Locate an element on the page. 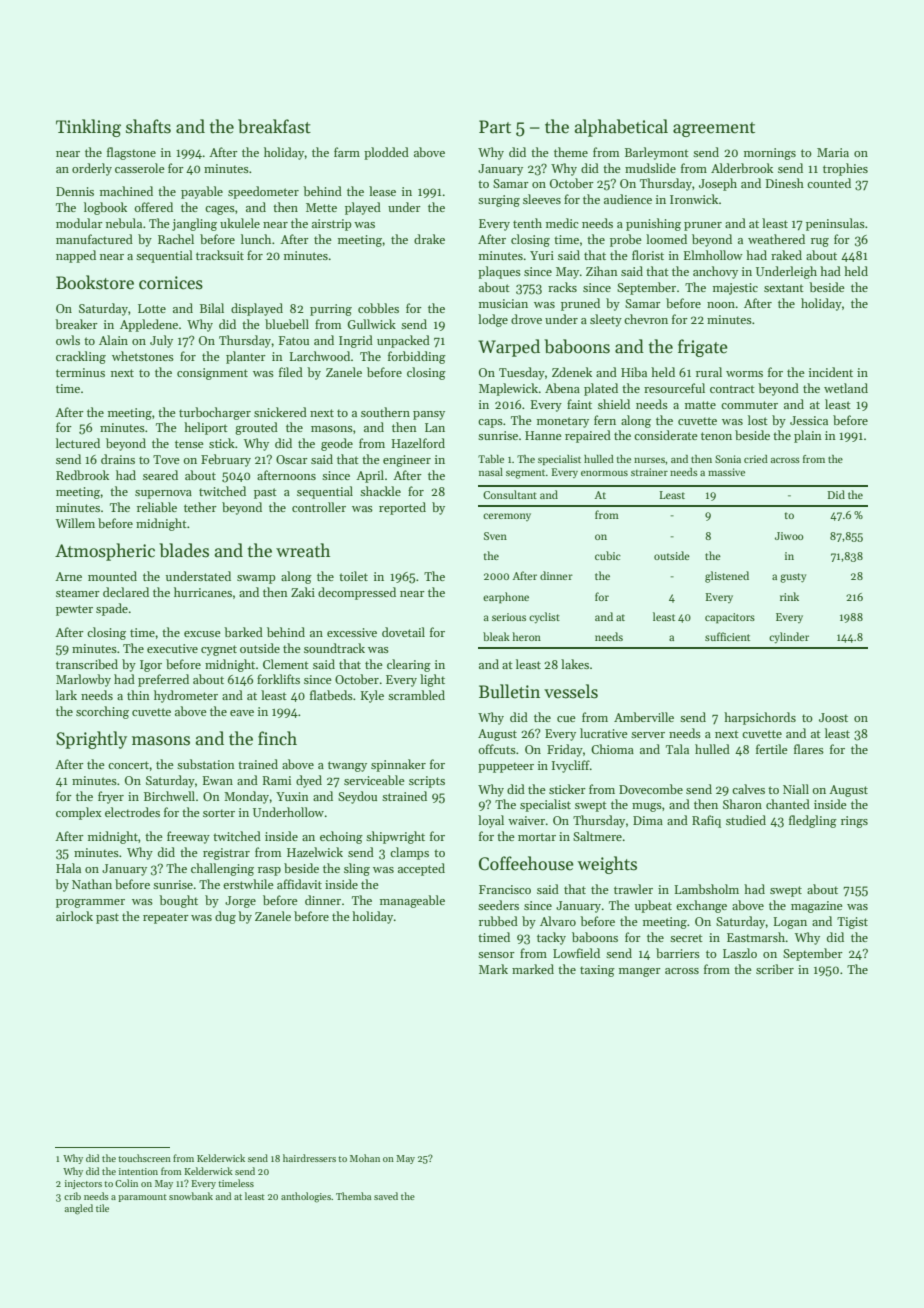  agreement is located at coordinates (714, 129).
